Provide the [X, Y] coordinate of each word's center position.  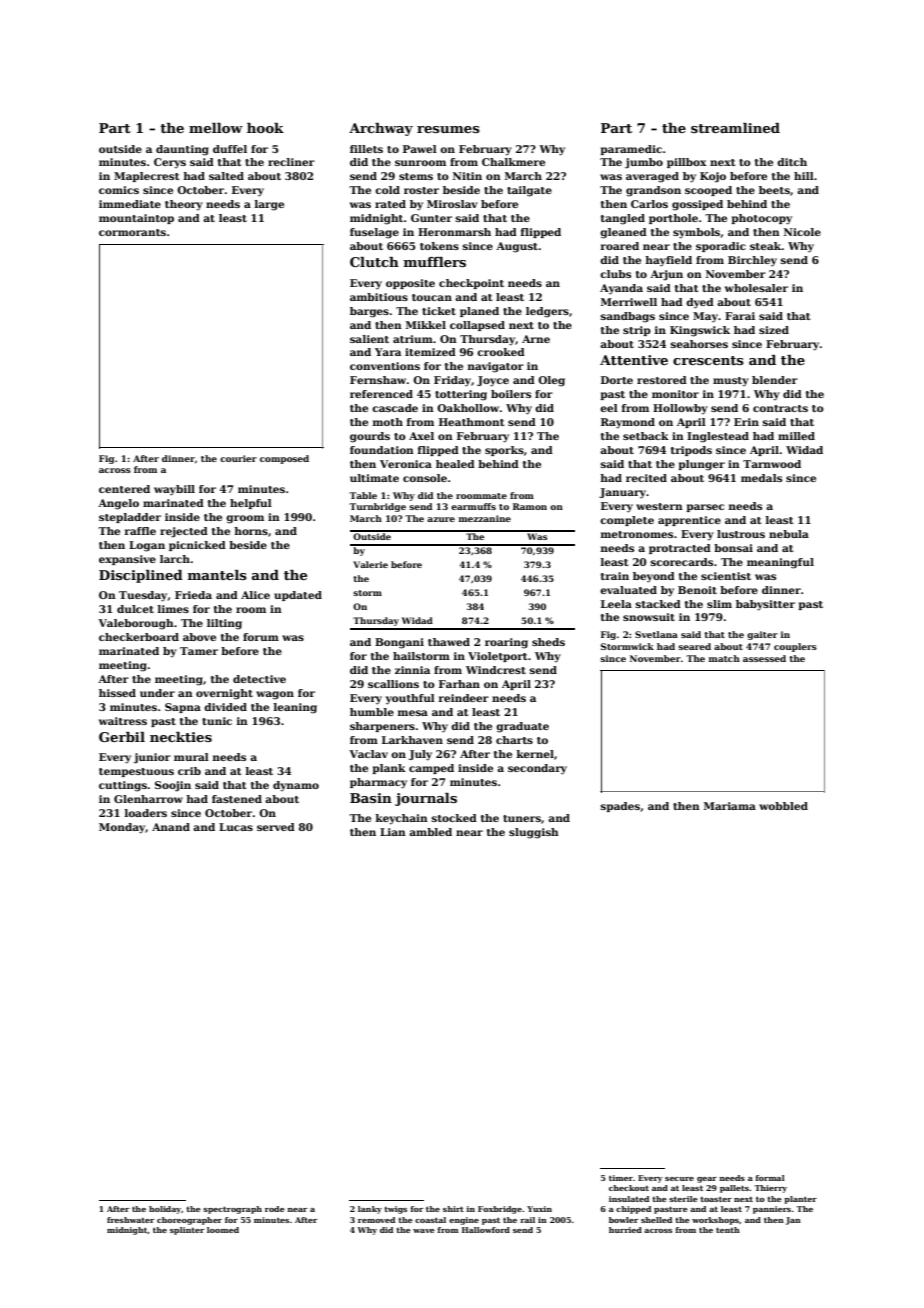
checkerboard [139, 637]
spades [620, 807]
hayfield [669, 261]
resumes [448, 129]
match [724, 658]
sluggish [534, 833]
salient [369, 339]
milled [796, 436]
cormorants [132, 232]
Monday [122, 828]
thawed [449, 642]
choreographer [189, 1221]
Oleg [551, 381]
